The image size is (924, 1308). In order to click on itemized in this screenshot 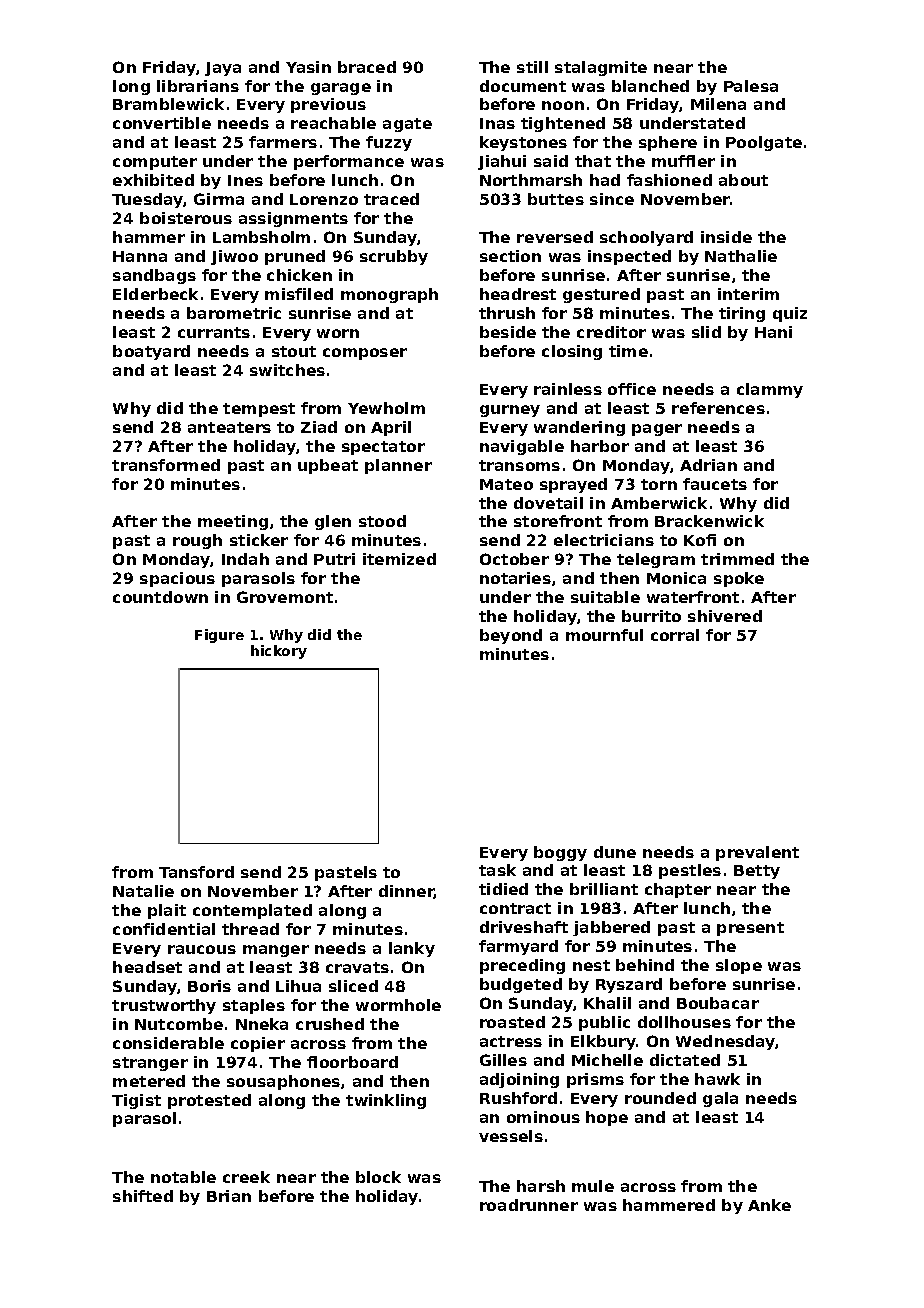, I will do `click(399, 559)`.
